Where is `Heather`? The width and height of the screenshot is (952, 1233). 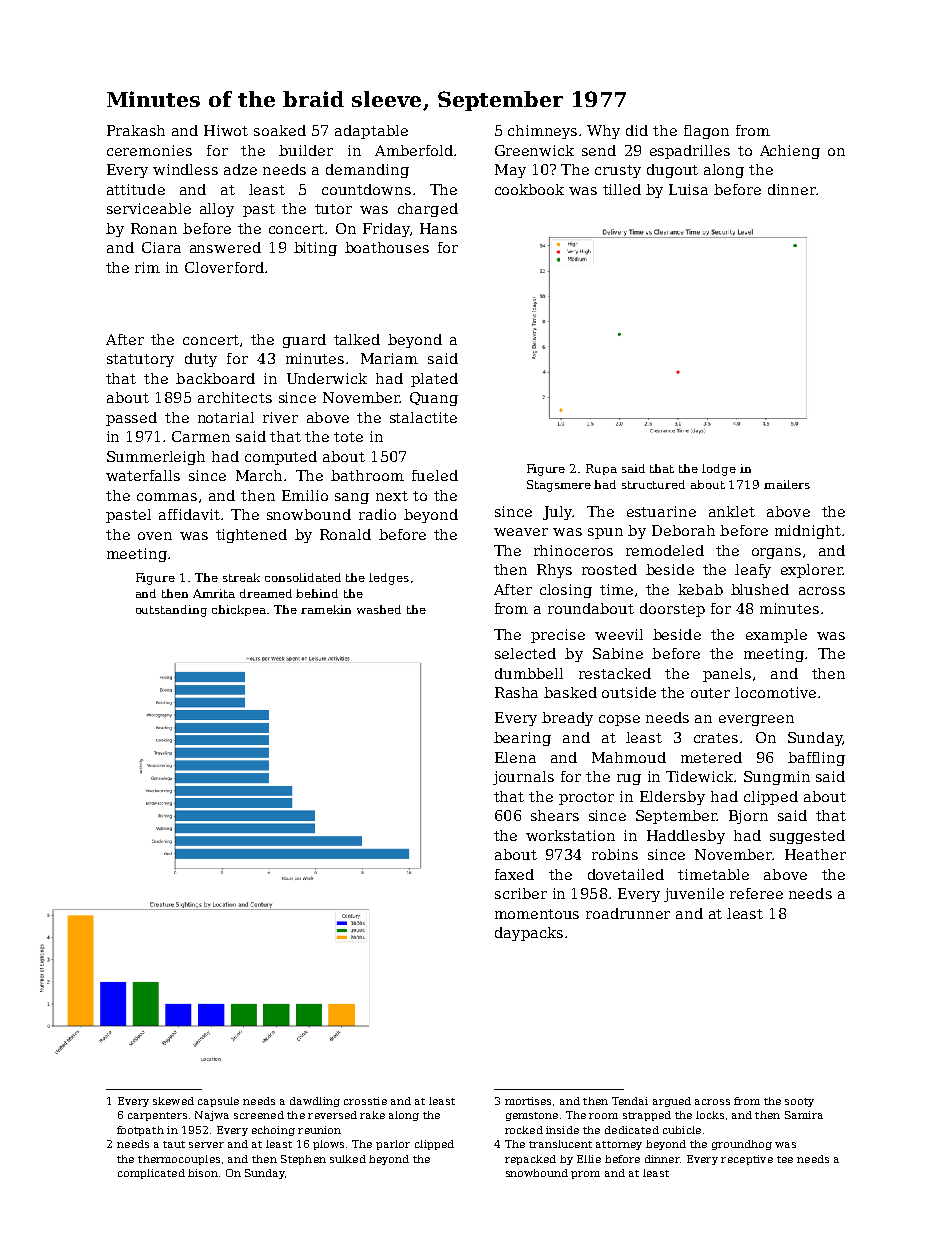
Heather is located at coordinates (815, 854).
